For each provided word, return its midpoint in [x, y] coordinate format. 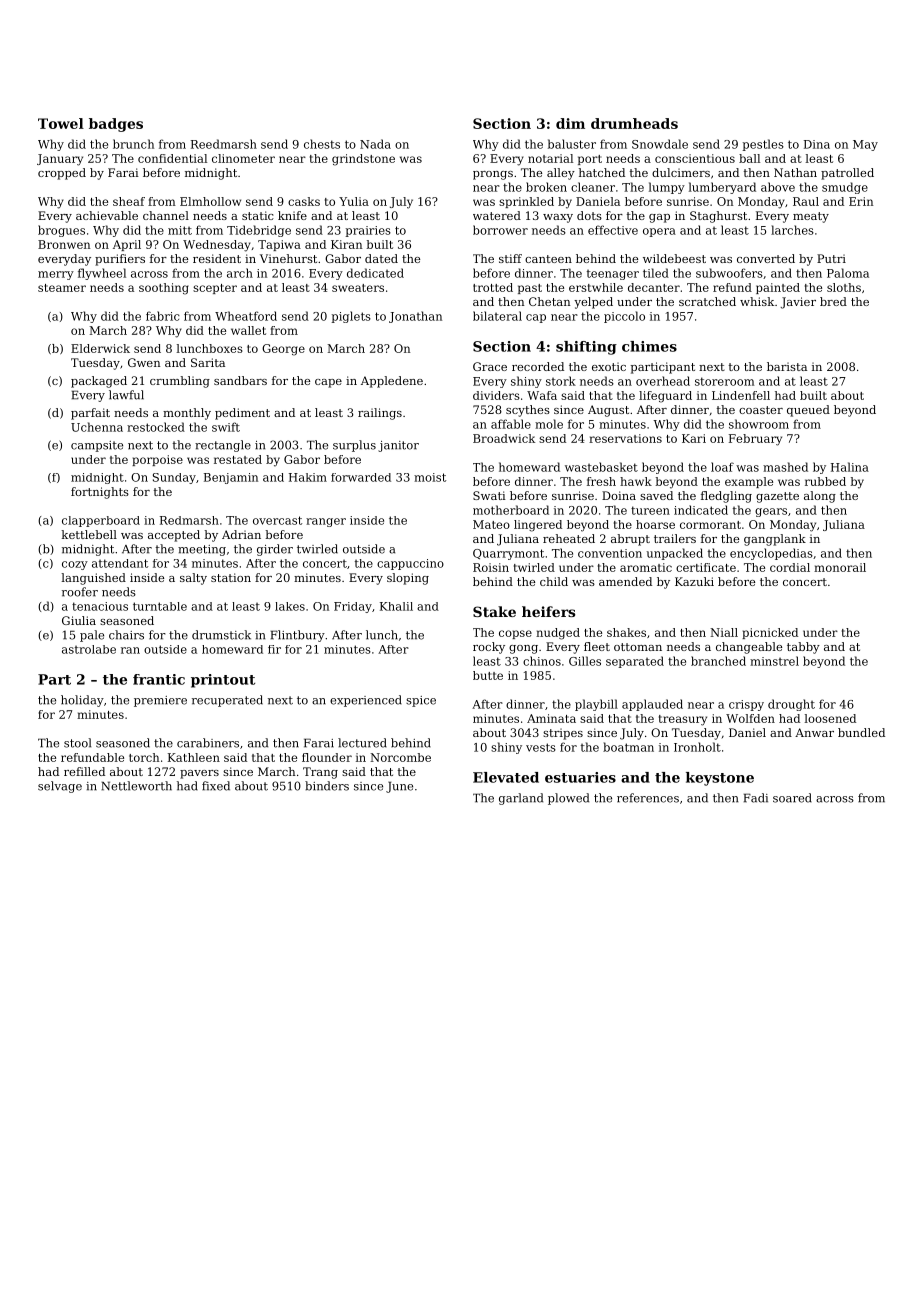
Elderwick [100, 348]
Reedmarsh [224, 144]
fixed [216, 786]
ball [749, 158]
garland [521, 799]
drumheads [634, 123]
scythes [528, 411]
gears [771, 512]
